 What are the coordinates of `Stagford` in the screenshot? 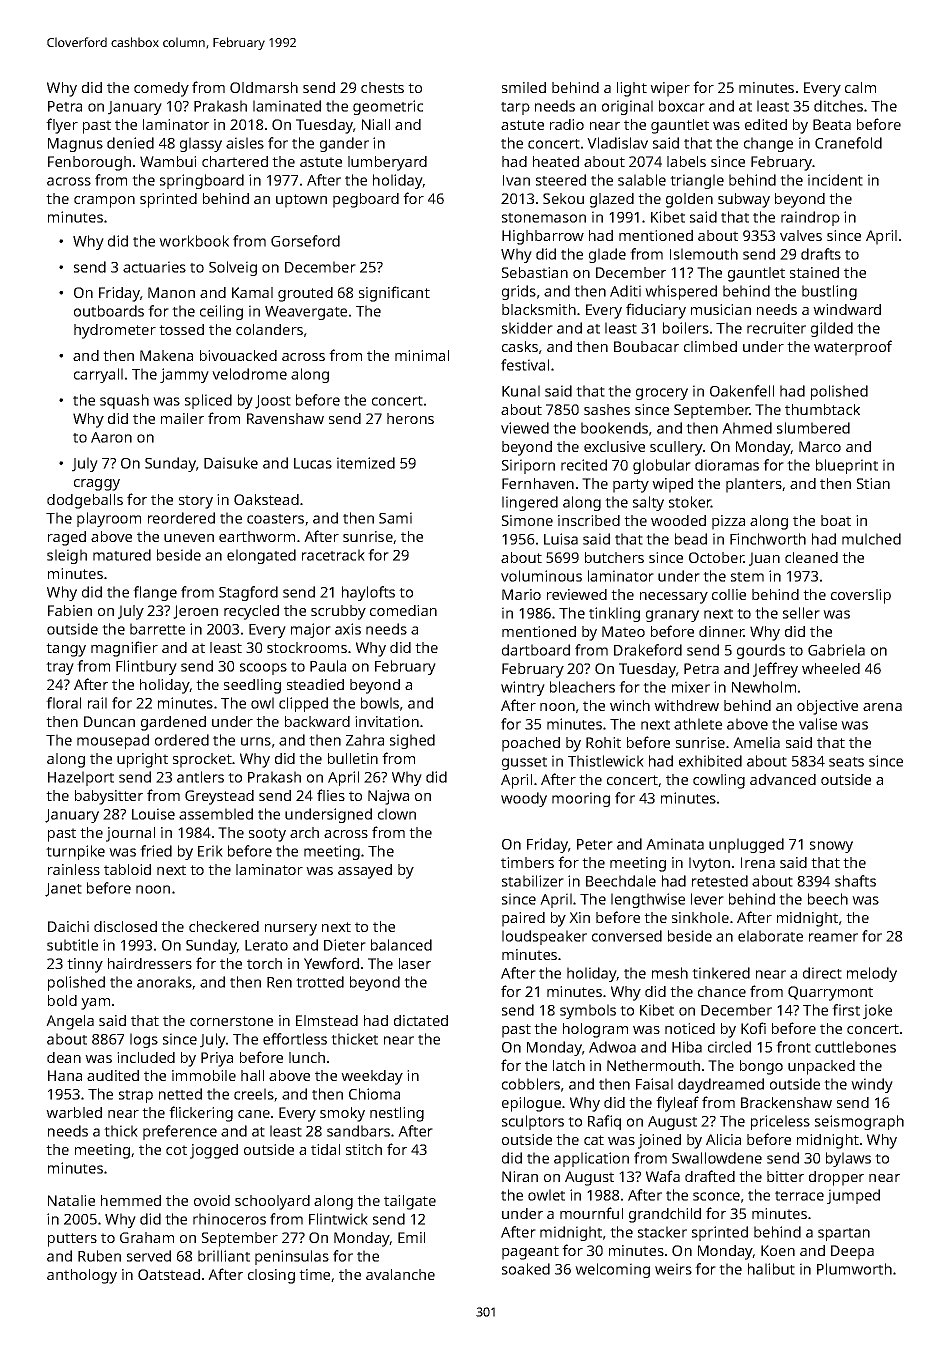 It's located at (248, 593).
